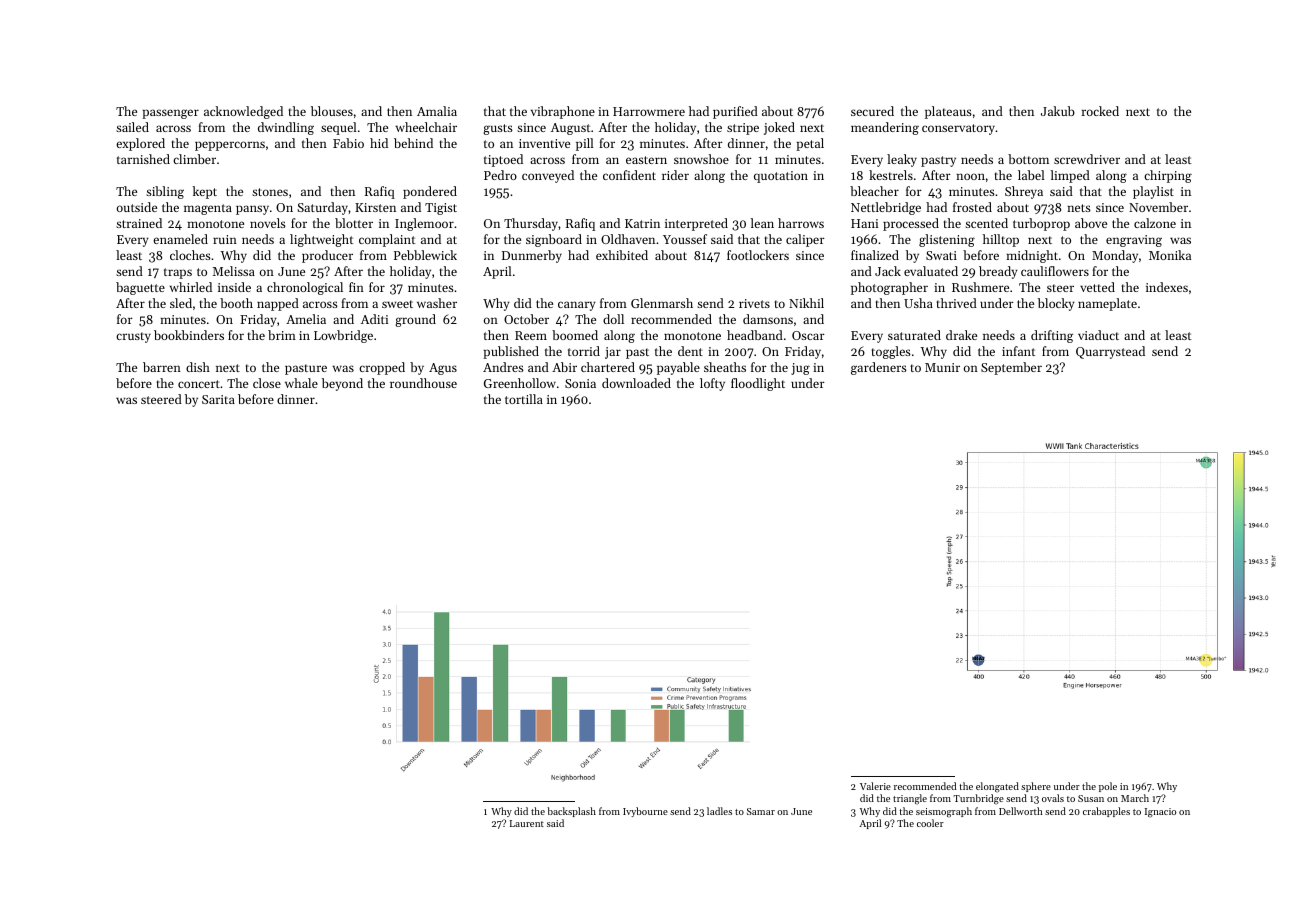  I want to click on Sarita, so click(218, 399).
